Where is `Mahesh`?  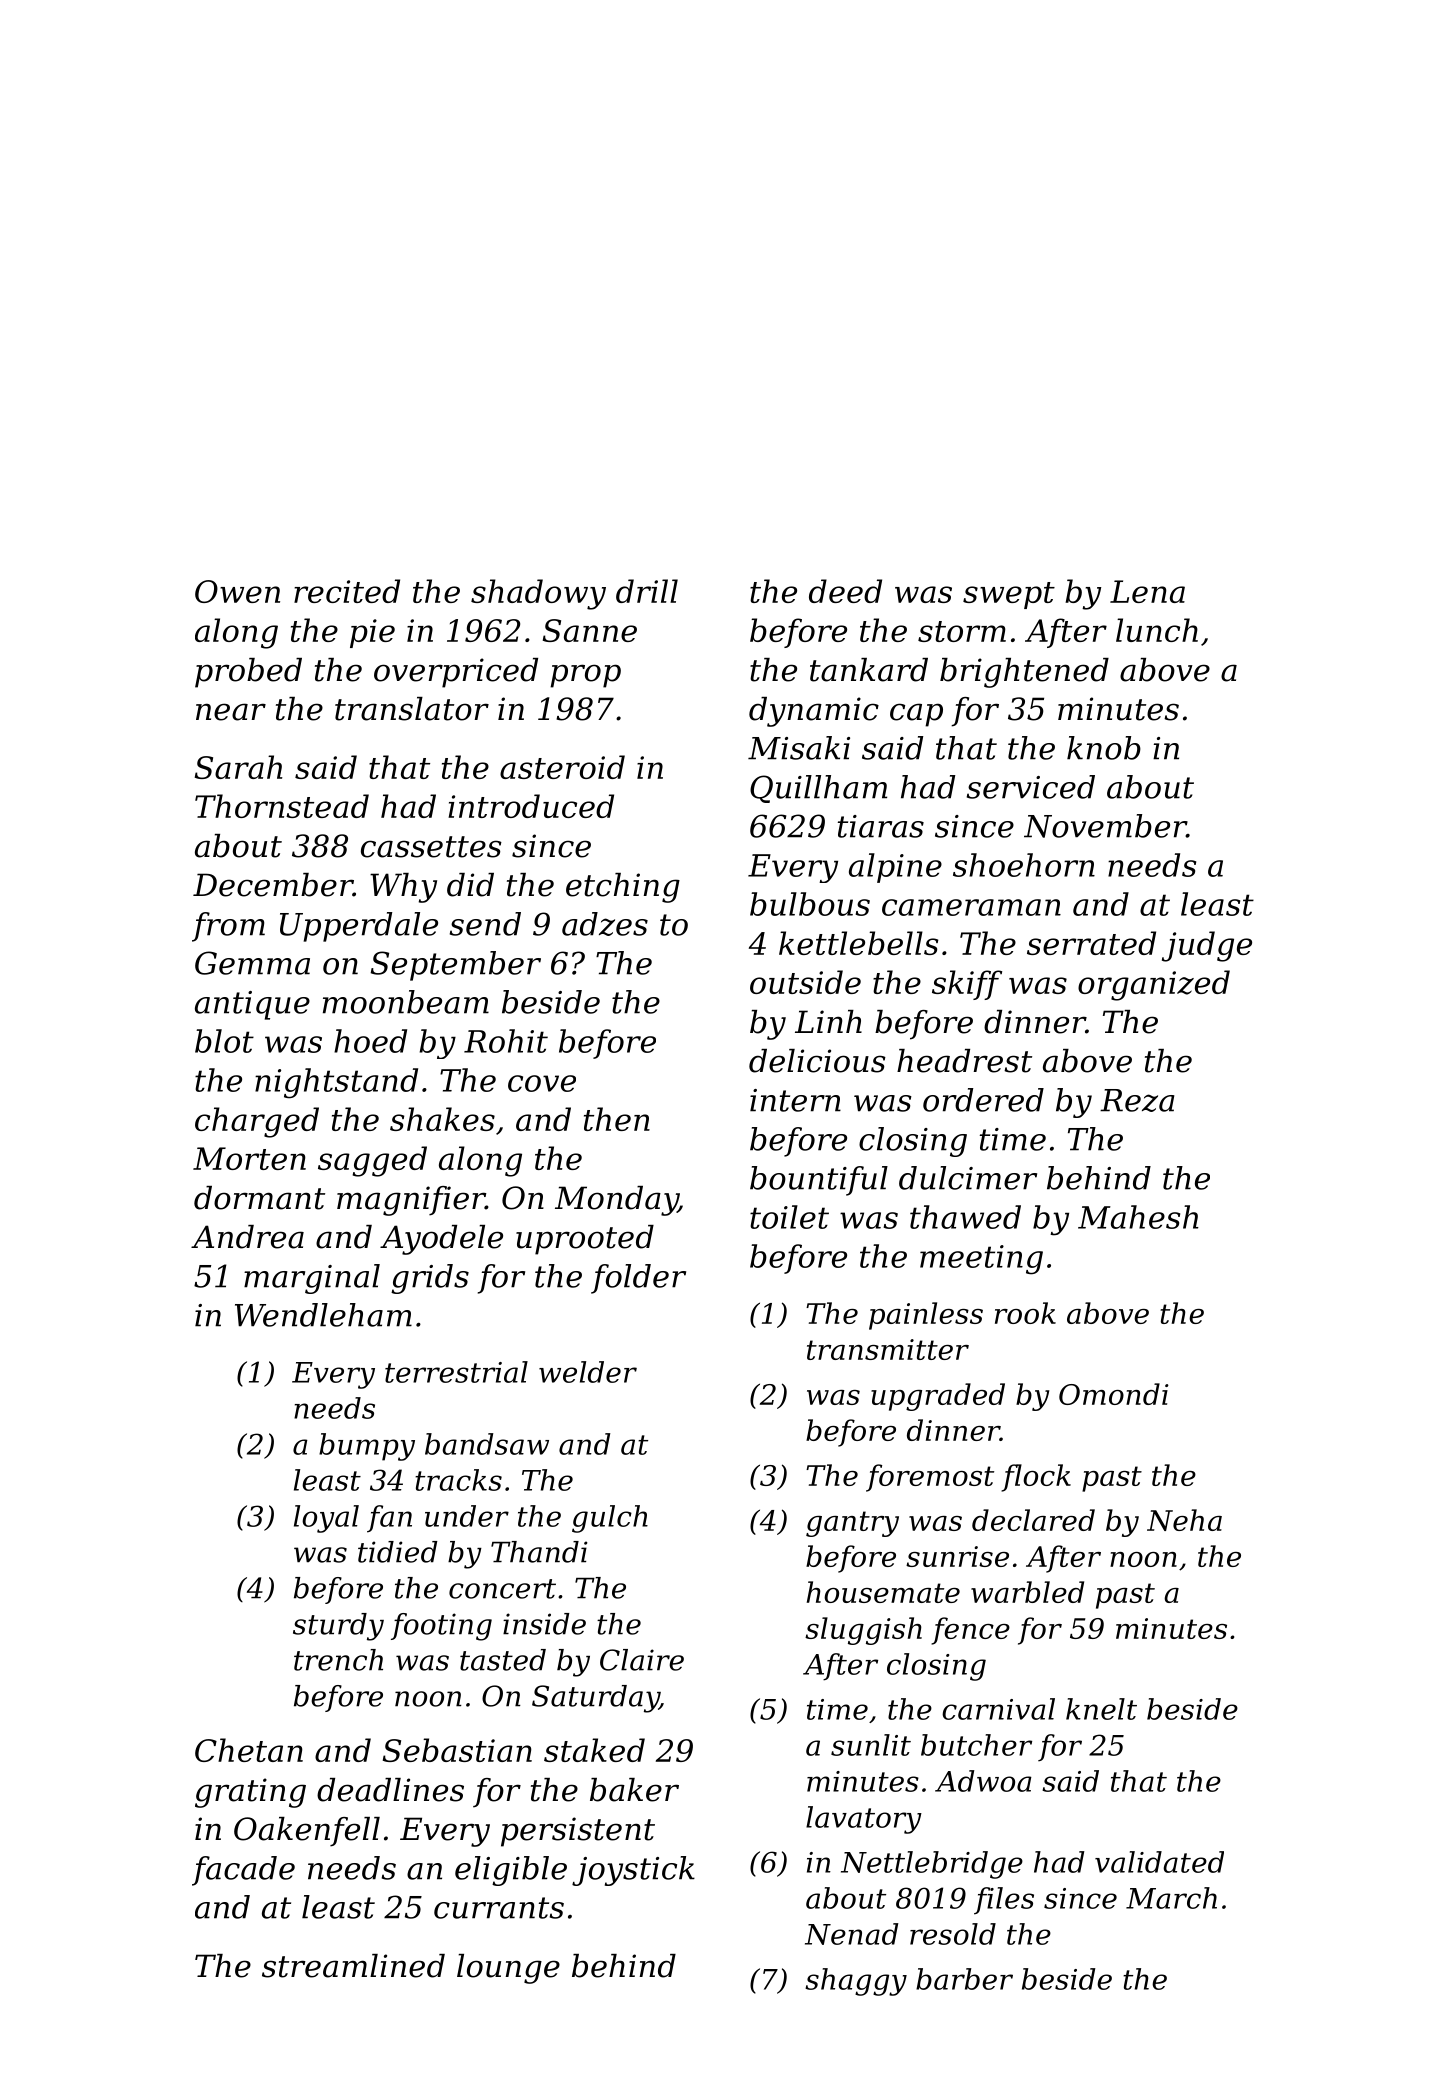
Mahesh is located at coordinates (1138, 1217).
